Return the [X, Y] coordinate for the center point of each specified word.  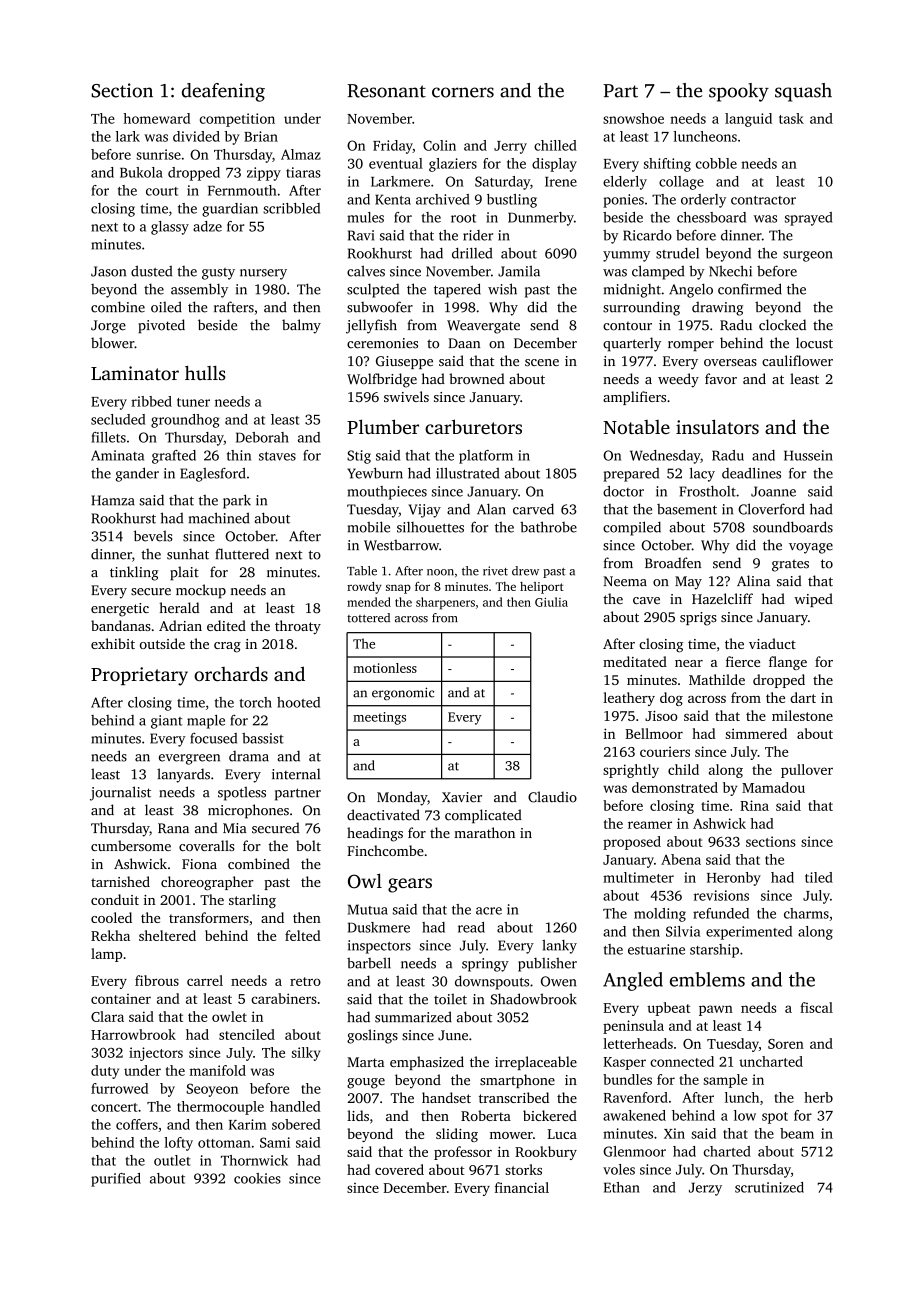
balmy [301, 326]
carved [533, 509]
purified [116, 1180]
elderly [625, 183]
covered [399, 1169]
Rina [754, 805]
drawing [717, 308]
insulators [717, 426]
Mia [235, 828]
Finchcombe [385, 850]
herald [179, 607]
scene [542, 362]
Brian [261, 136]
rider [478, 235]
